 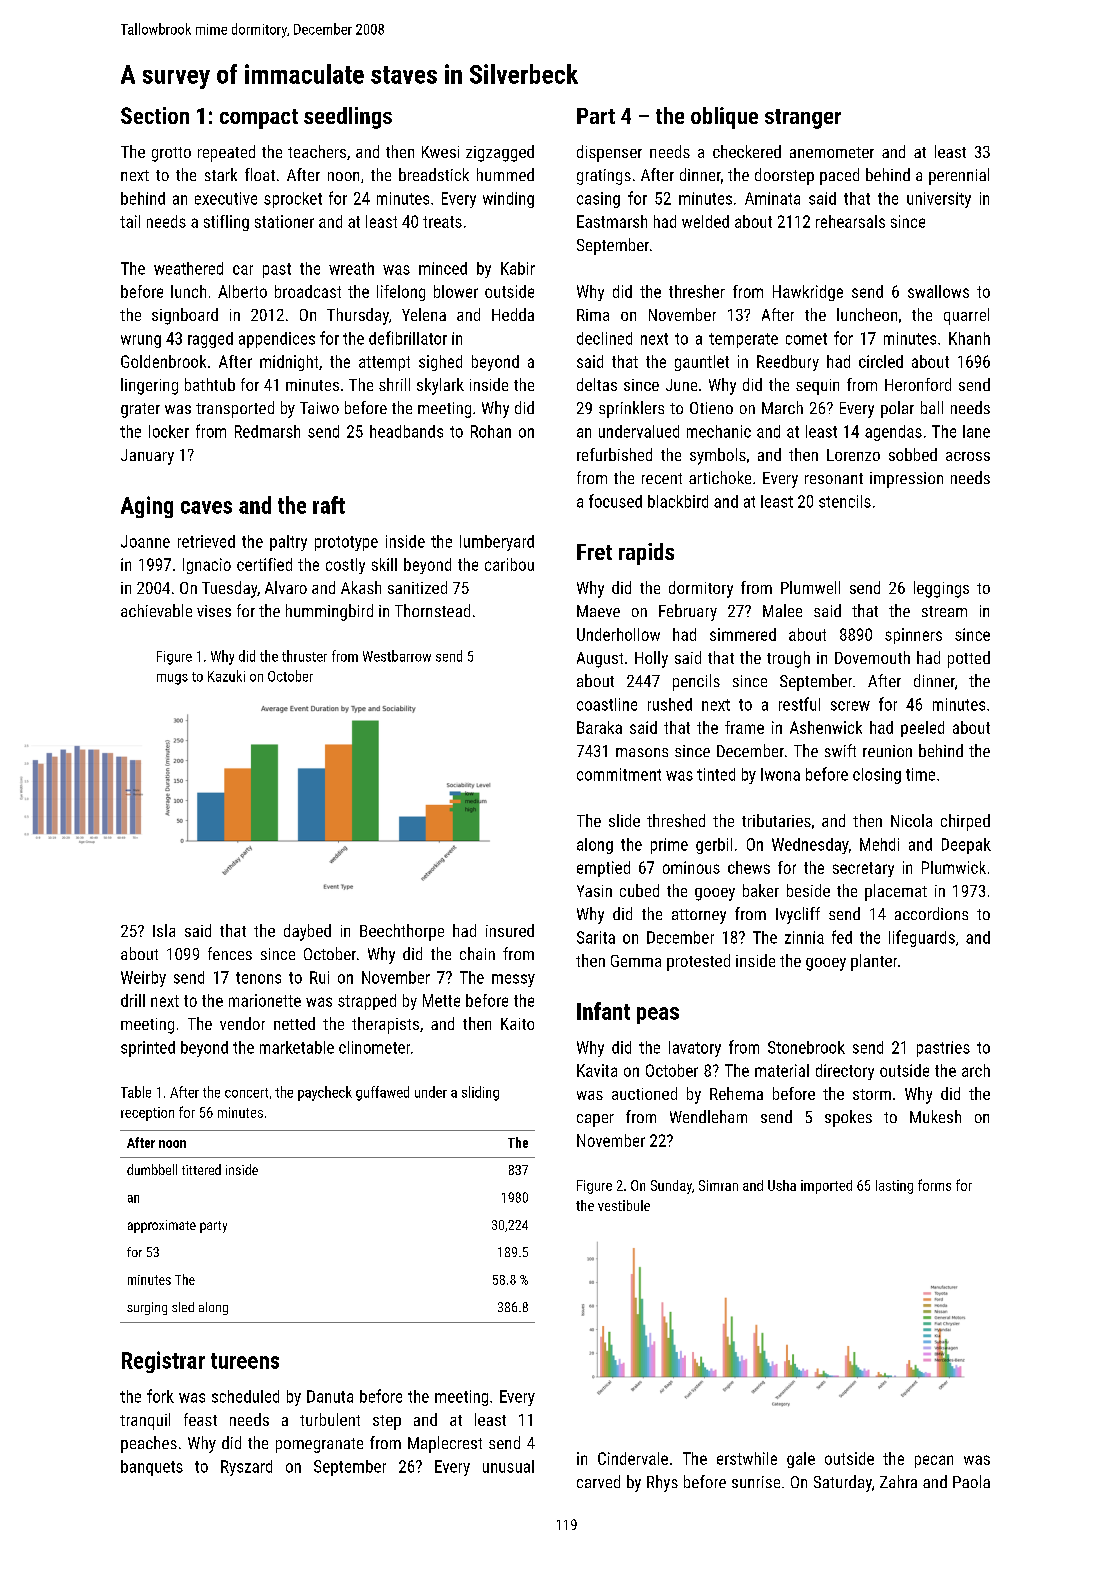 I want to click on emptied, so click(x=603, y=869).
